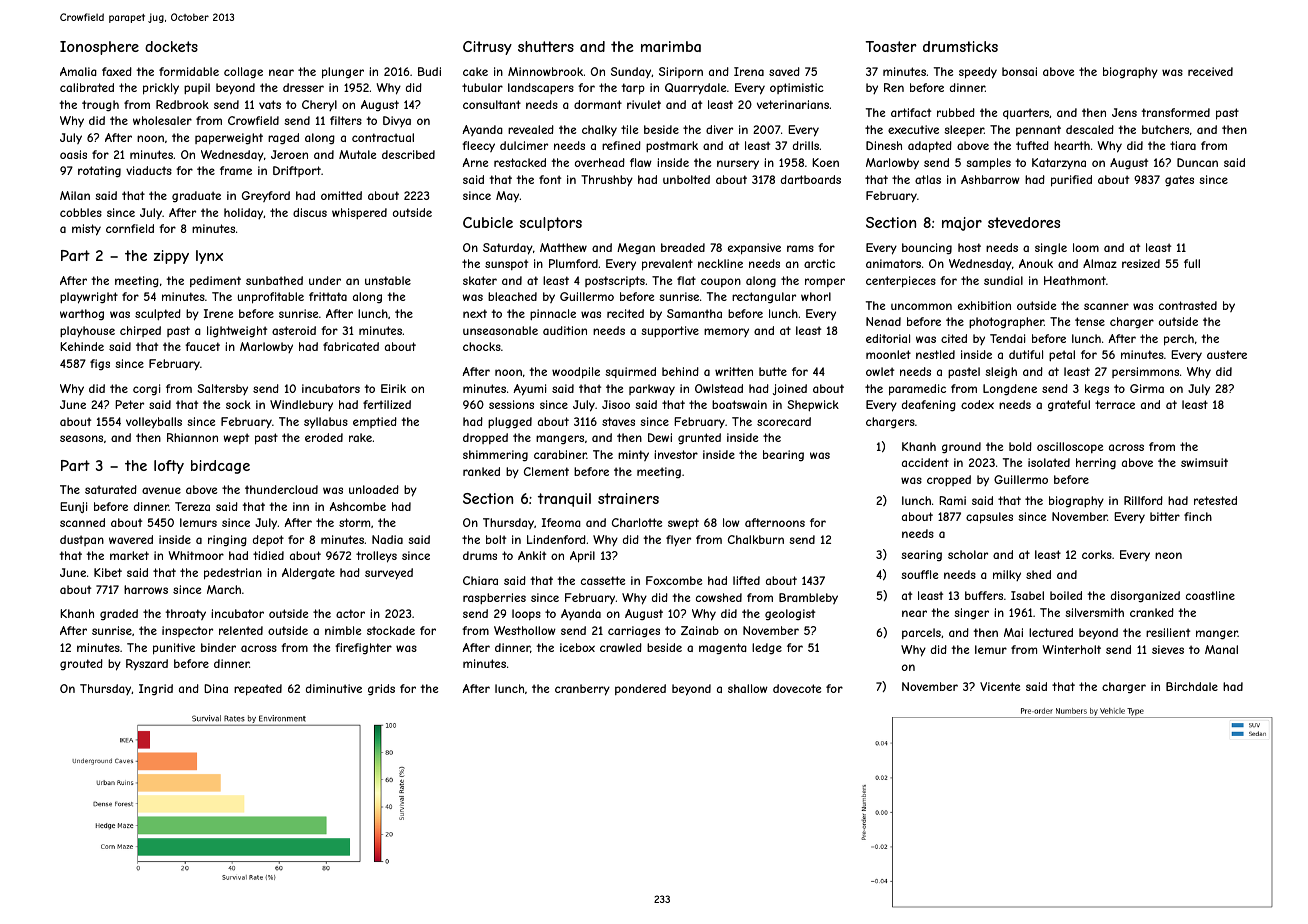 This page has height=924, width=1308. Describe the element at coordinates (169, 467) in the page. I see `lofty` at that location.
